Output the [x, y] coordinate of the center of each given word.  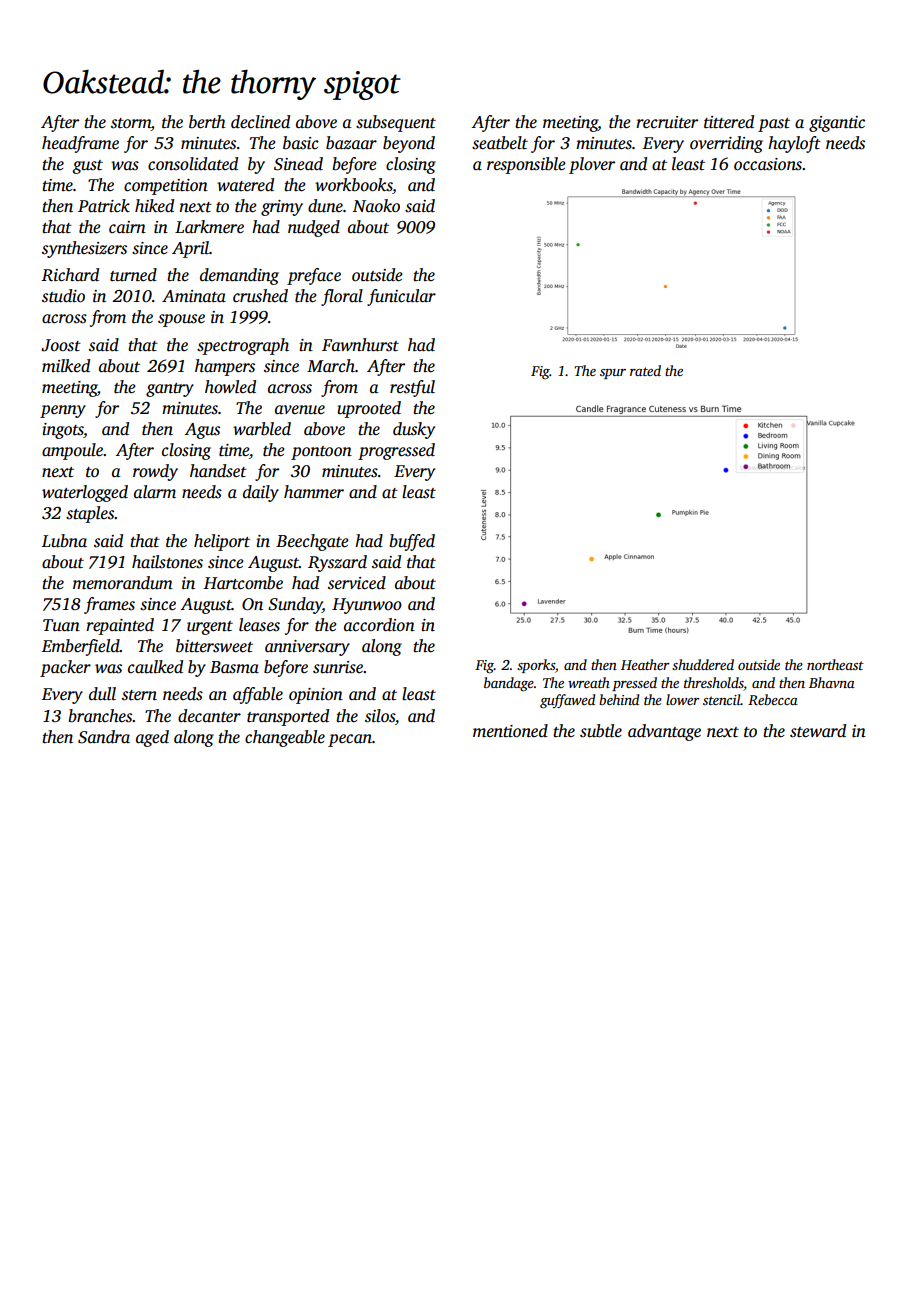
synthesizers [84, 249]
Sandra [104, 737]
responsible [526, 165]
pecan [350, 740]
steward [818, 731]
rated [645, 370]
